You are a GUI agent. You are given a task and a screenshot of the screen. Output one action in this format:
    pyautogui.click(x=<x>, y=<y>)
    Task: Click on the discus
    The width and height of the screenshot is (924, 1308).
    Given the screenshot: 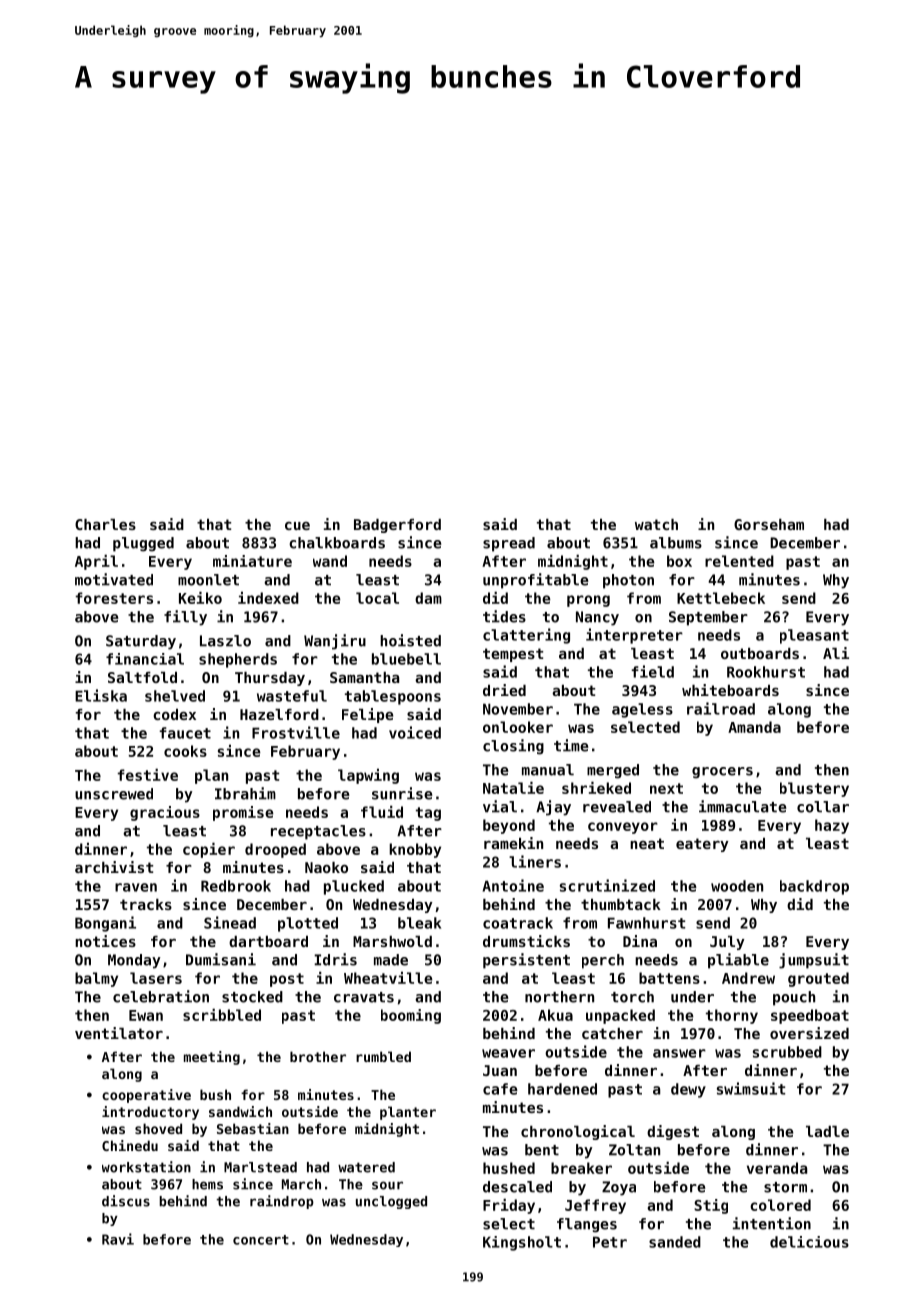 What is the action you would take?
    pyautogui.click(x=126, y=1201)
